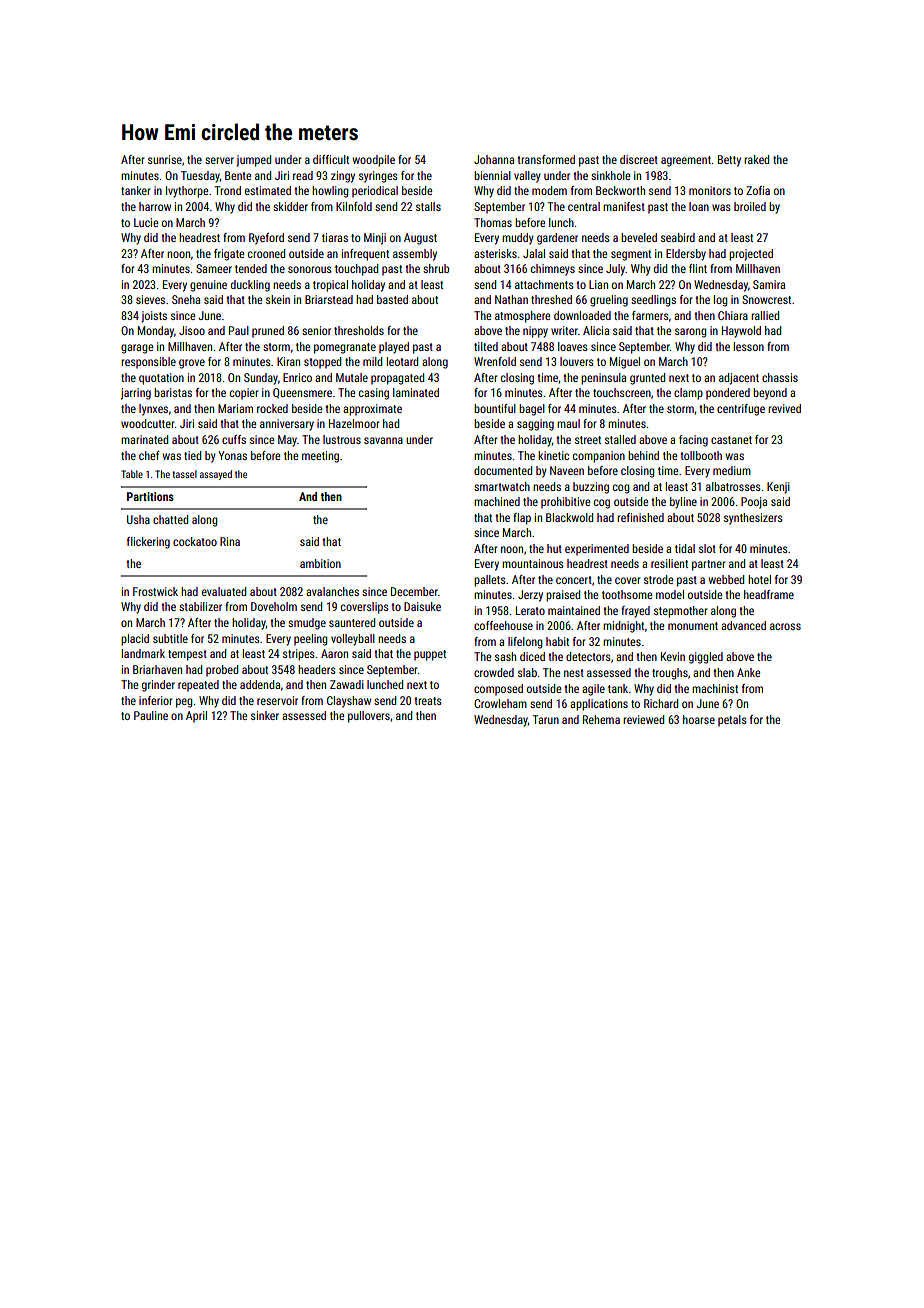  What do you see at coordinates (546, 159) in the page?
I see `transformed` at bounding box center [546, 159].
